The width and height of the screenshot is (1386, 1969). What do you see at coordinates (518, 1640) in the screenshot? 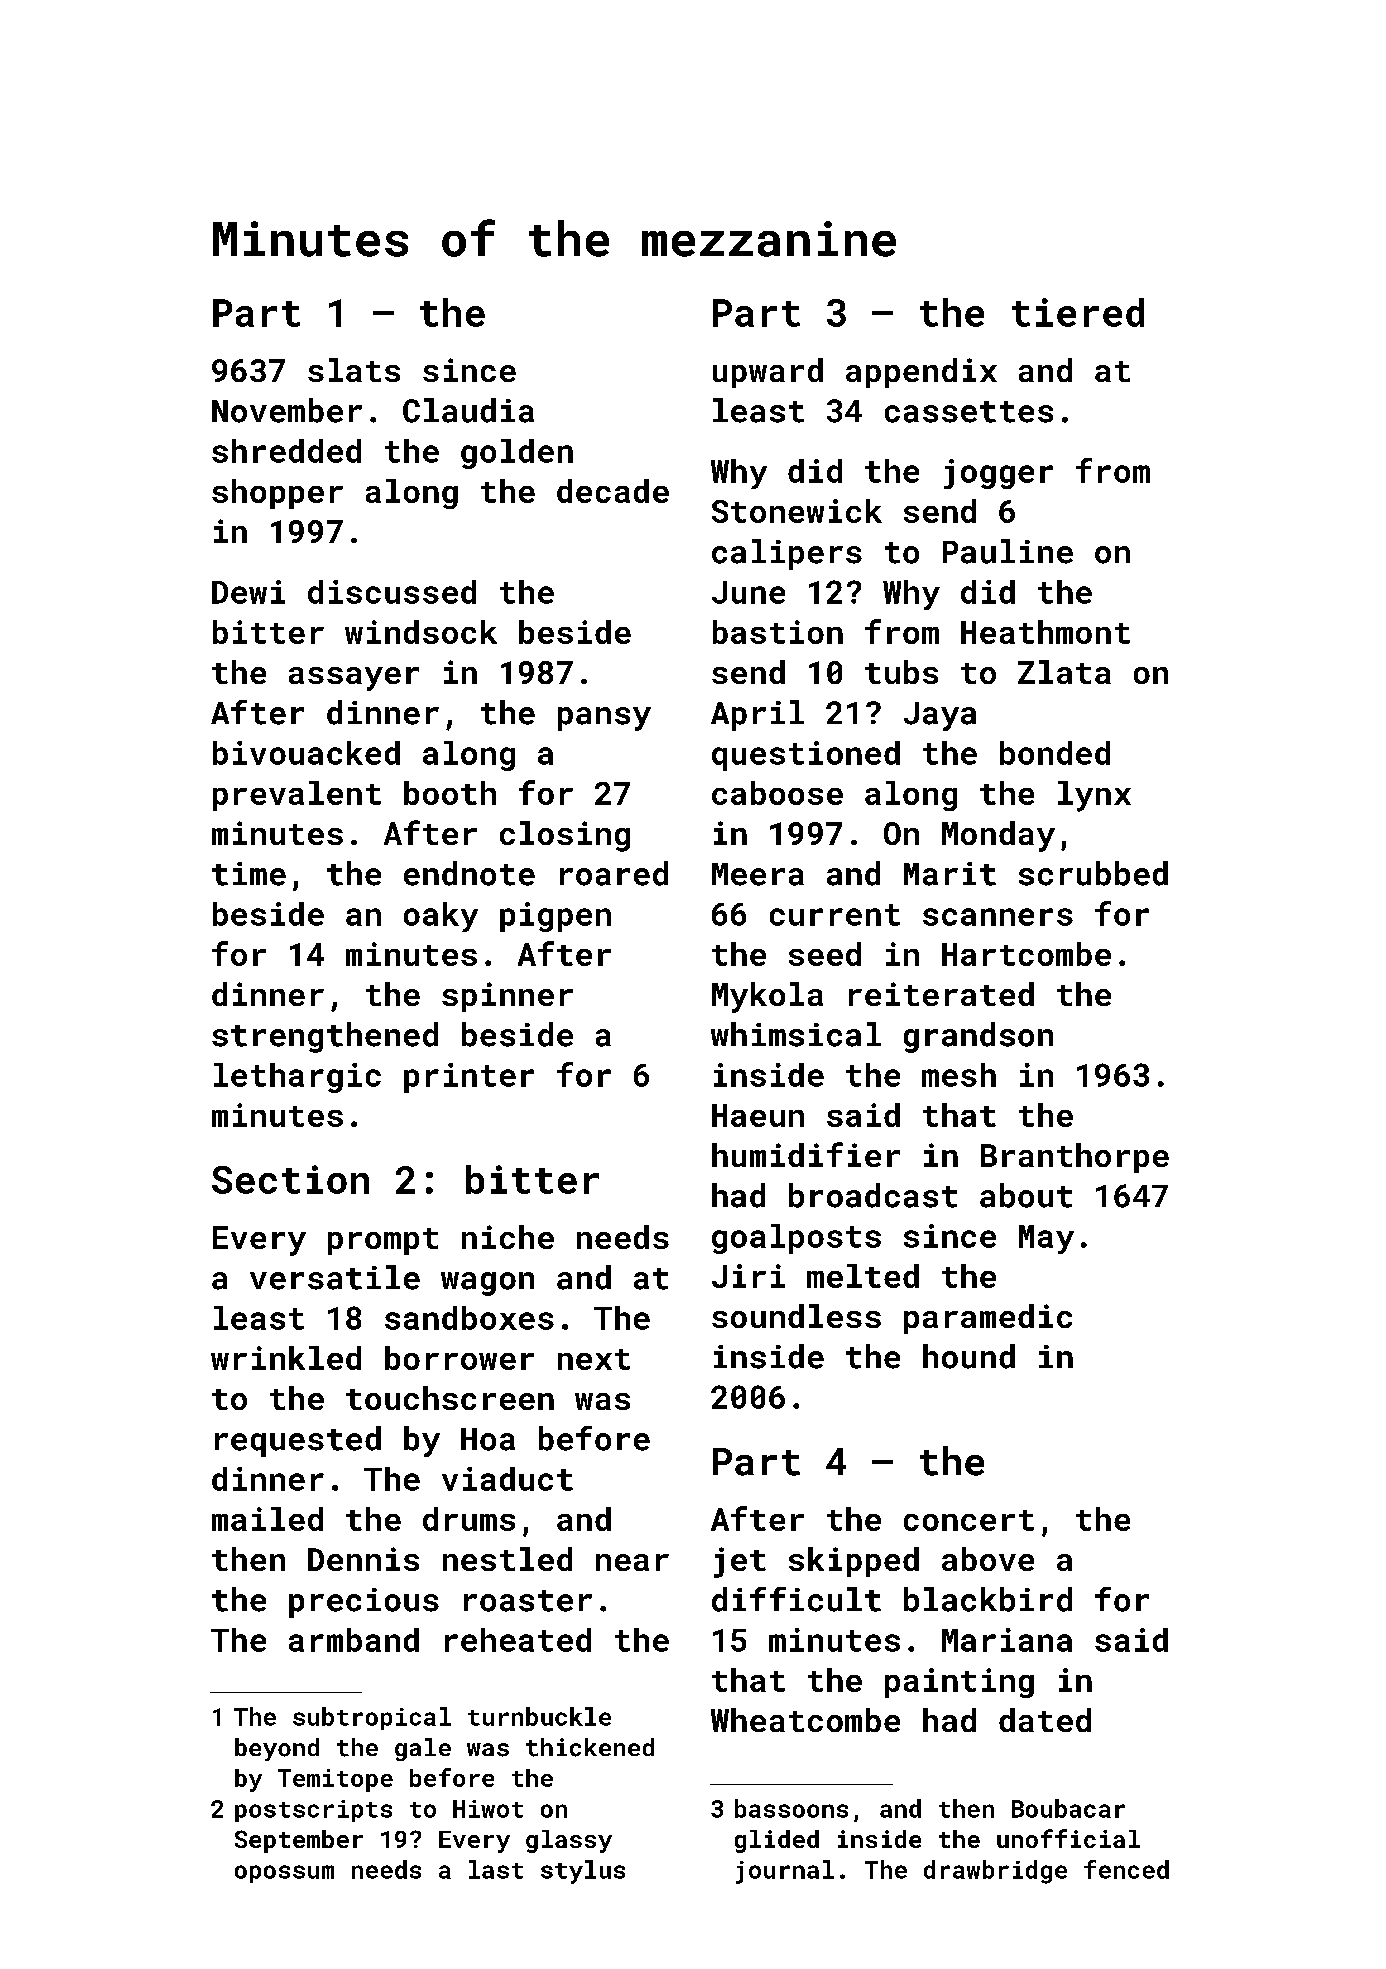
I see `reheated` at bounding box center [518, 1640].
